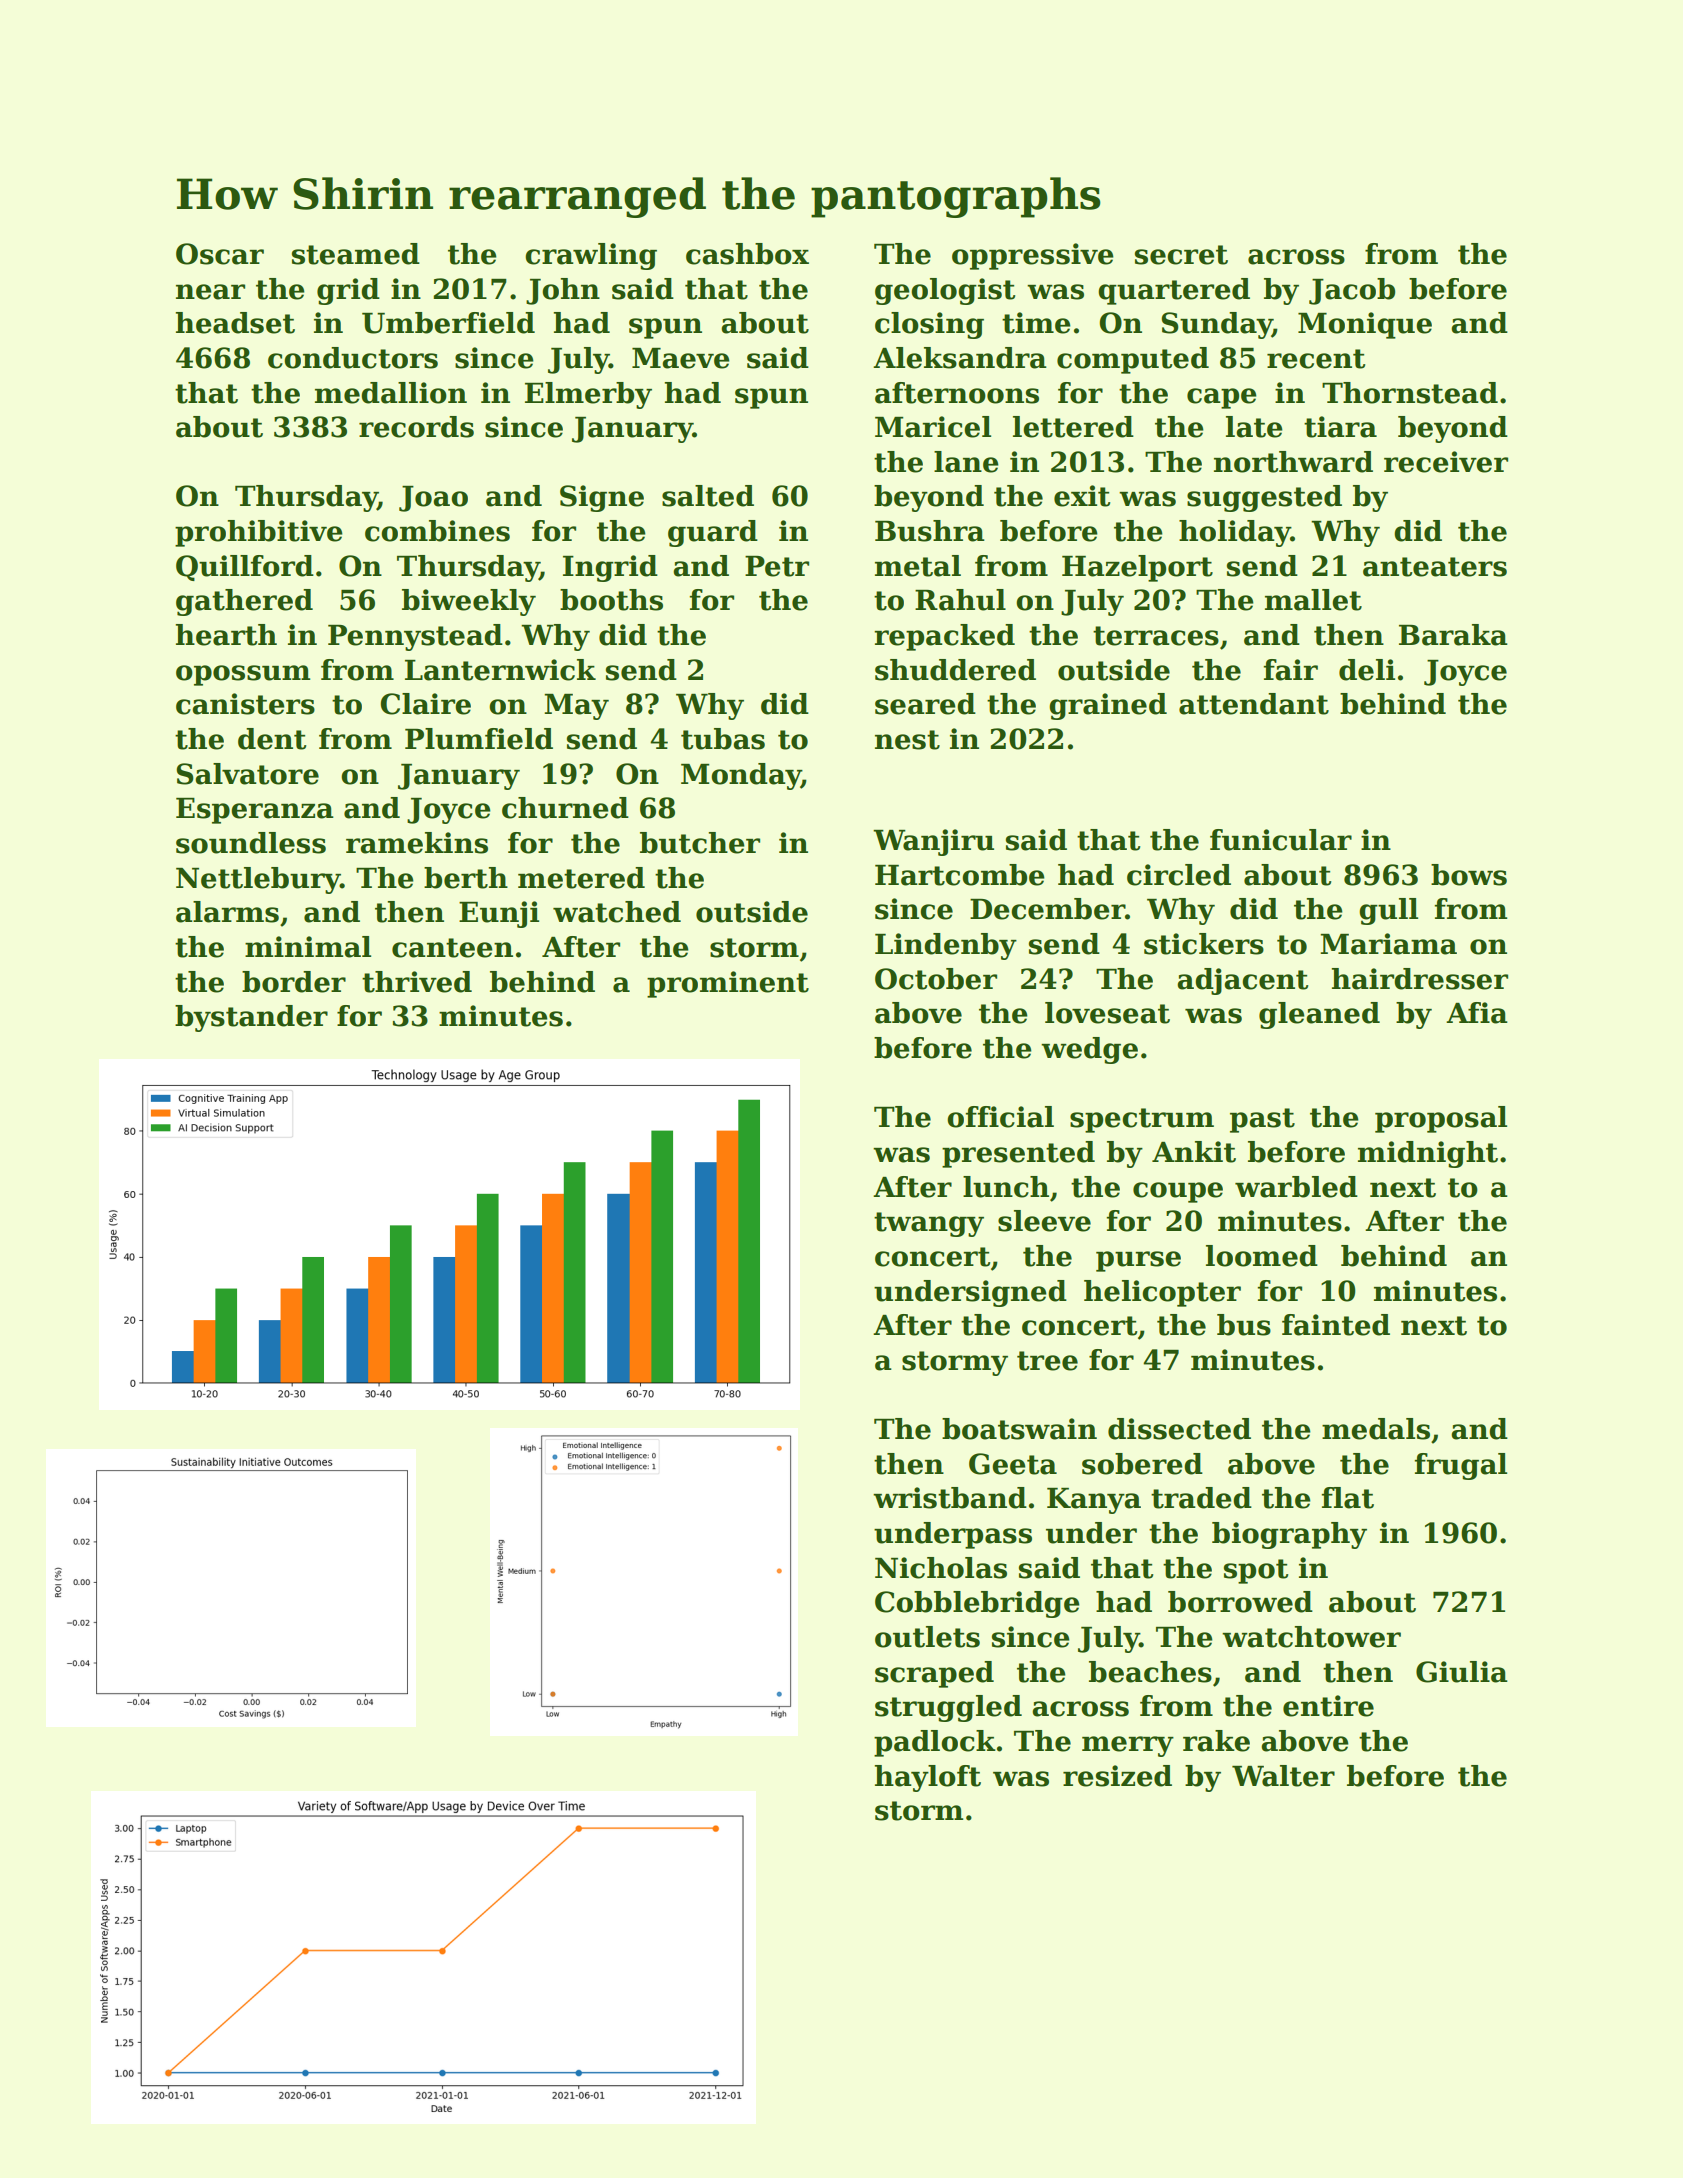 The width and height of the screenshot is (1683, 2178). What do you see at coordinates (1446, 462) in the screenshot?
I see `receiver` at bounding box center [1446, 462].
